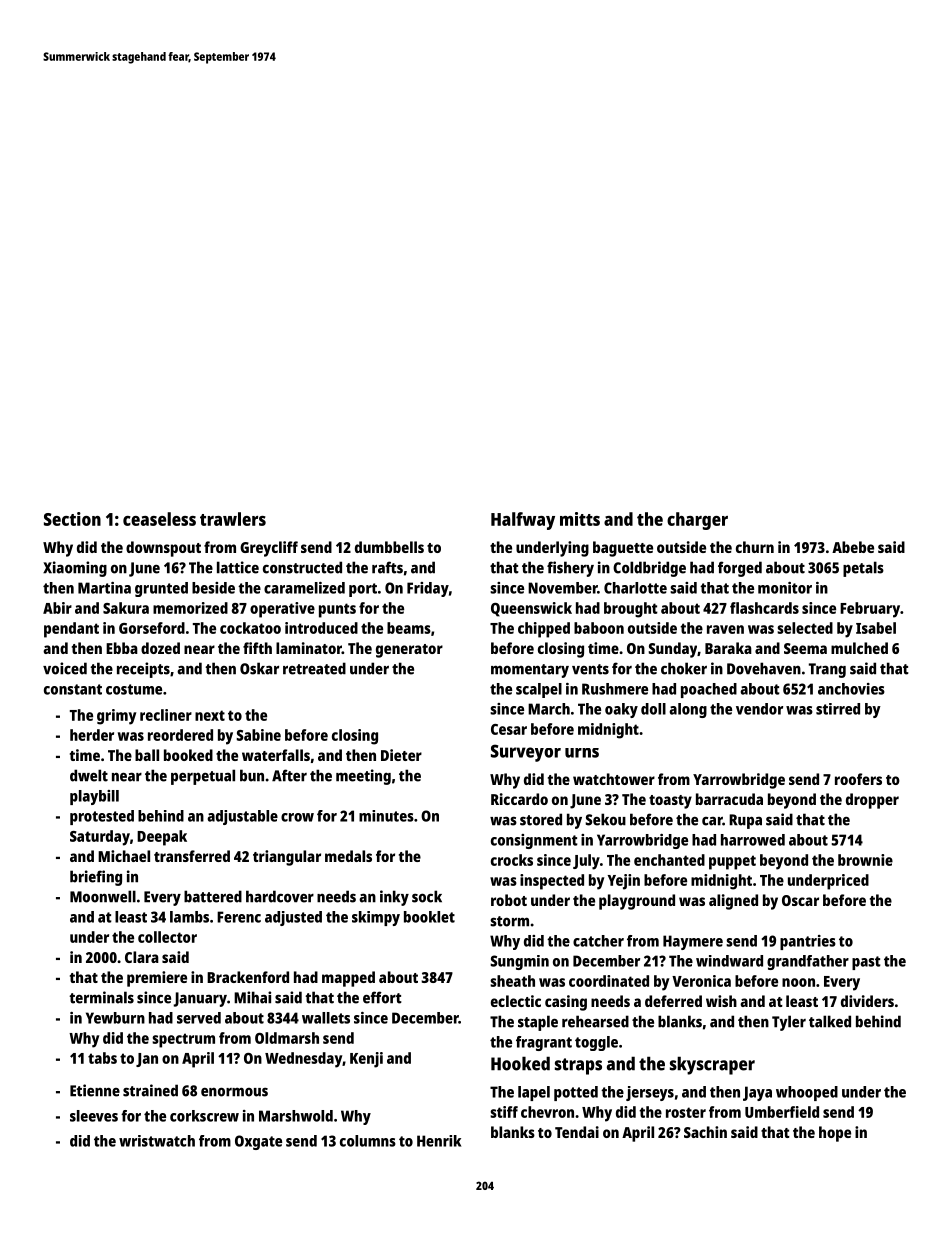 This document has height=1233, width=952. I want to click on rehearsed, so click(595, 1021).
